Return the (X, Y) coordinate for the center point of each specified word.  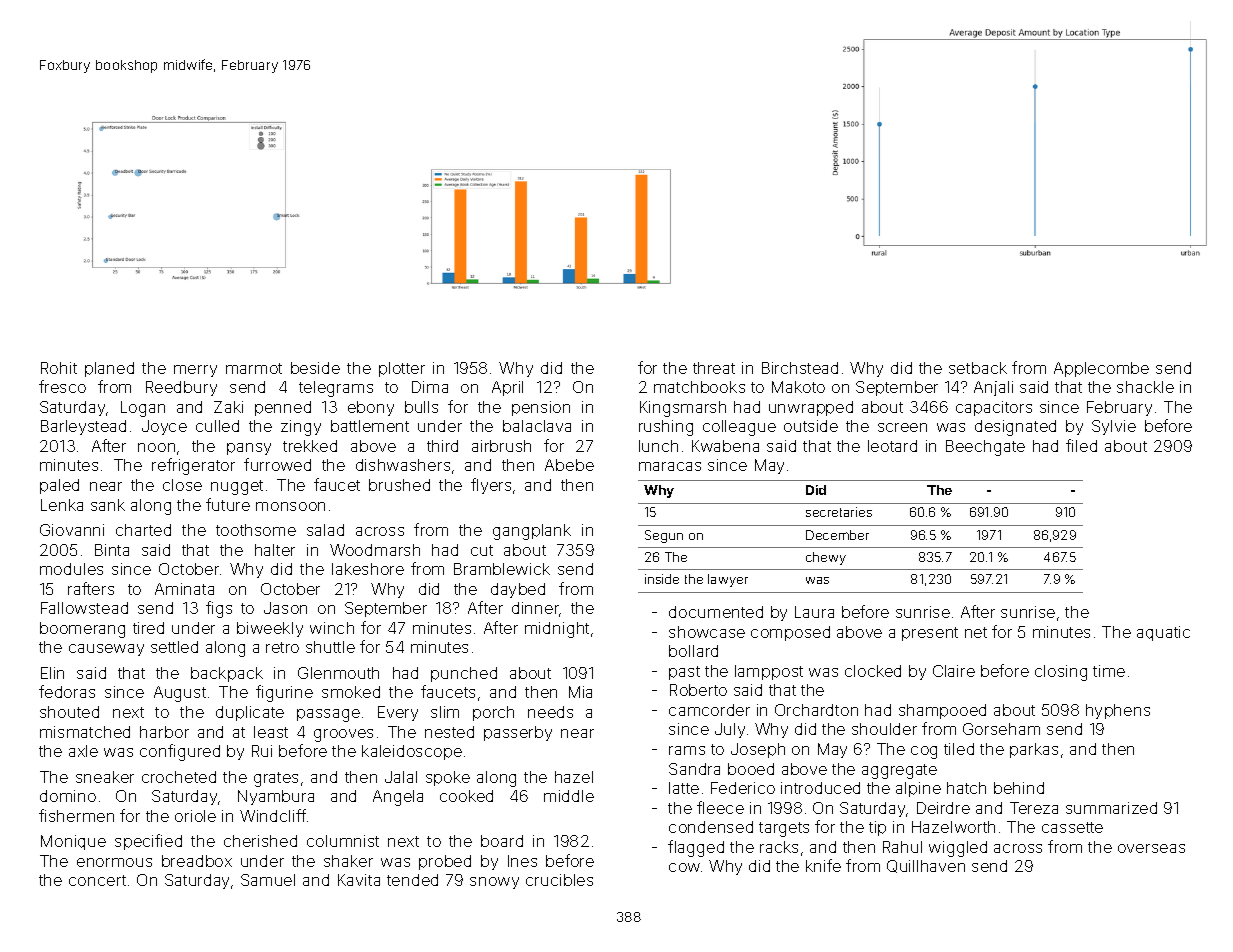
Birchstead (800, 368)
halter (275, 550)
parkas (1034, 750)
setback (978, 368)
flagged (696, 848)
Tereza (1034, 808)
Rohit (59, 368)
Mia (580, 692)
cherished (260, 841)
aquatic (1163, 633)
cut (482, 550)
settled (174, 647)
